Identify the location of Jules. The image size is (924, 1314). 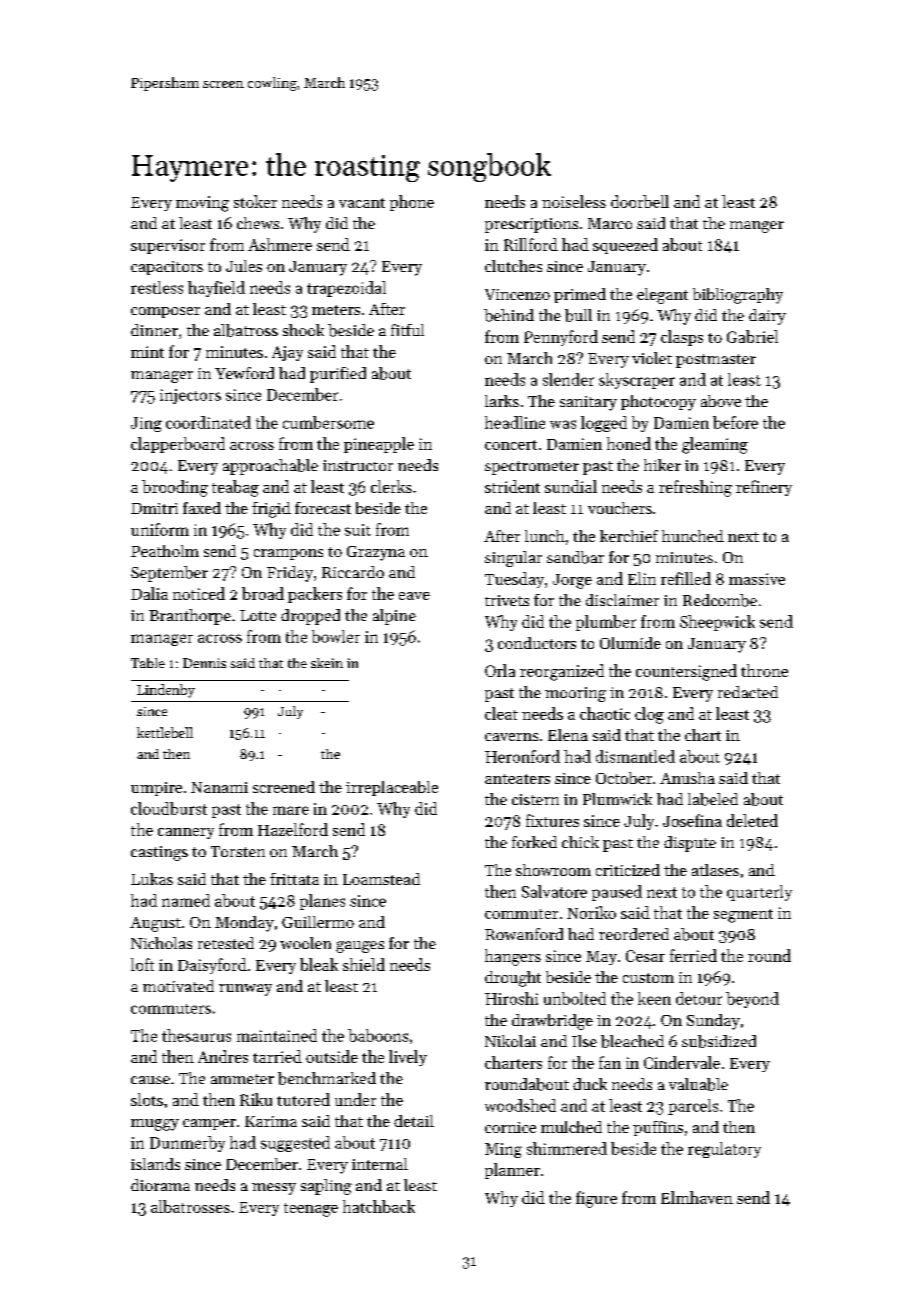
(244, 266).
